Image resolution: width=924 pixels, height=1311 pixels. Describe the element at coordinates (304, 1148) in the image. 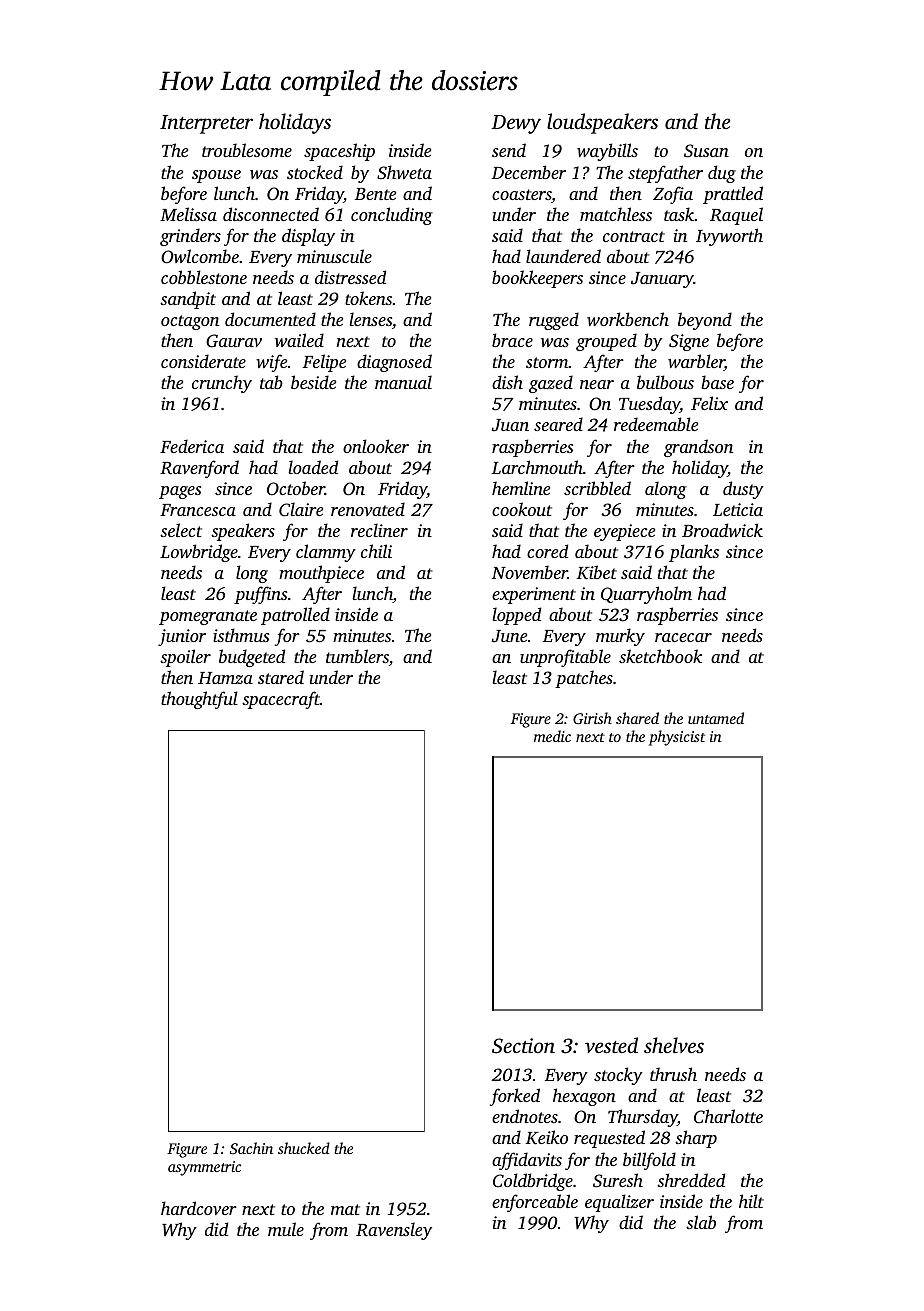

I see `shucked` at that location.
